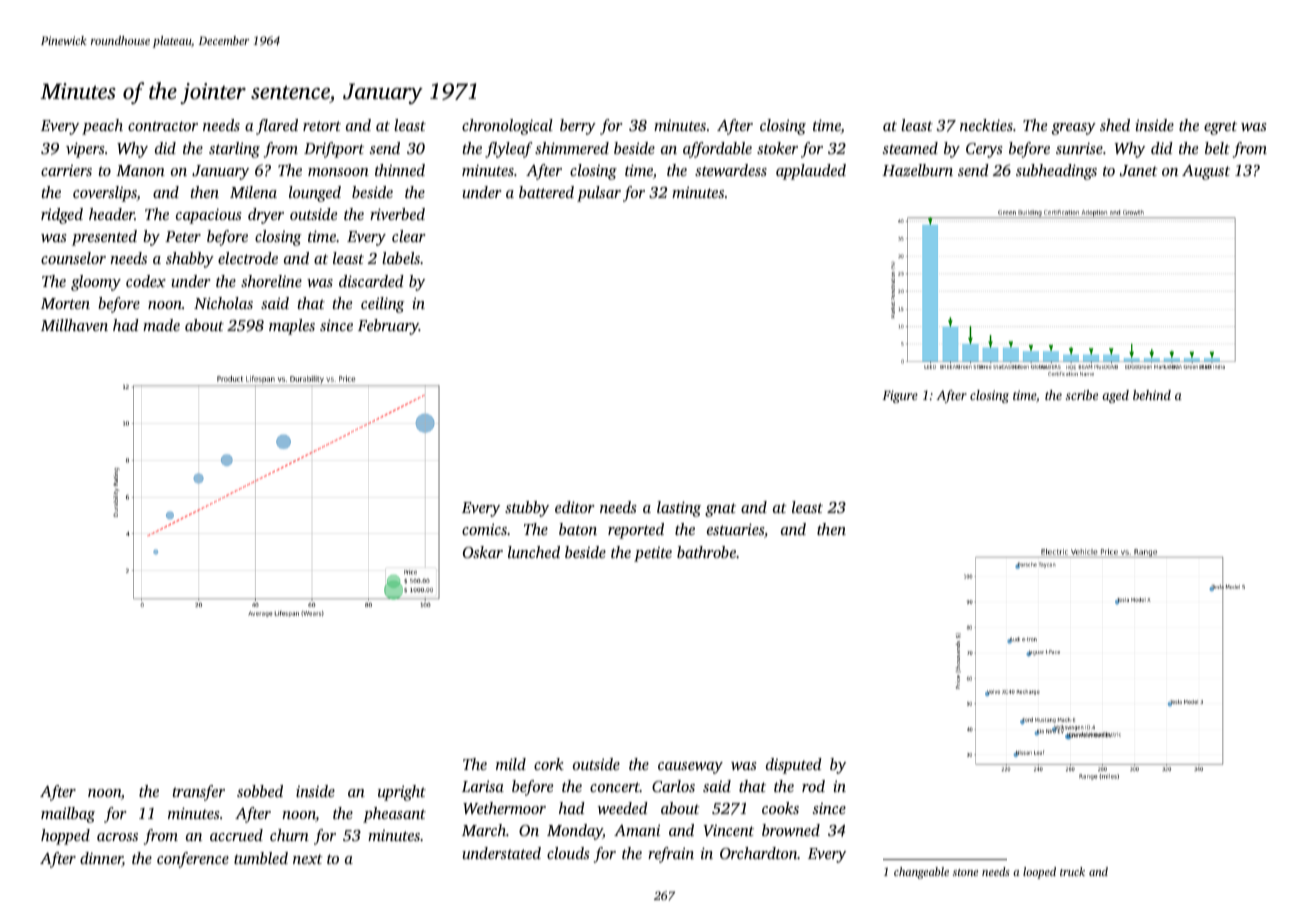  Describe the element at coordinates (483, 552) in the document. I see `Oskar` at that location.
